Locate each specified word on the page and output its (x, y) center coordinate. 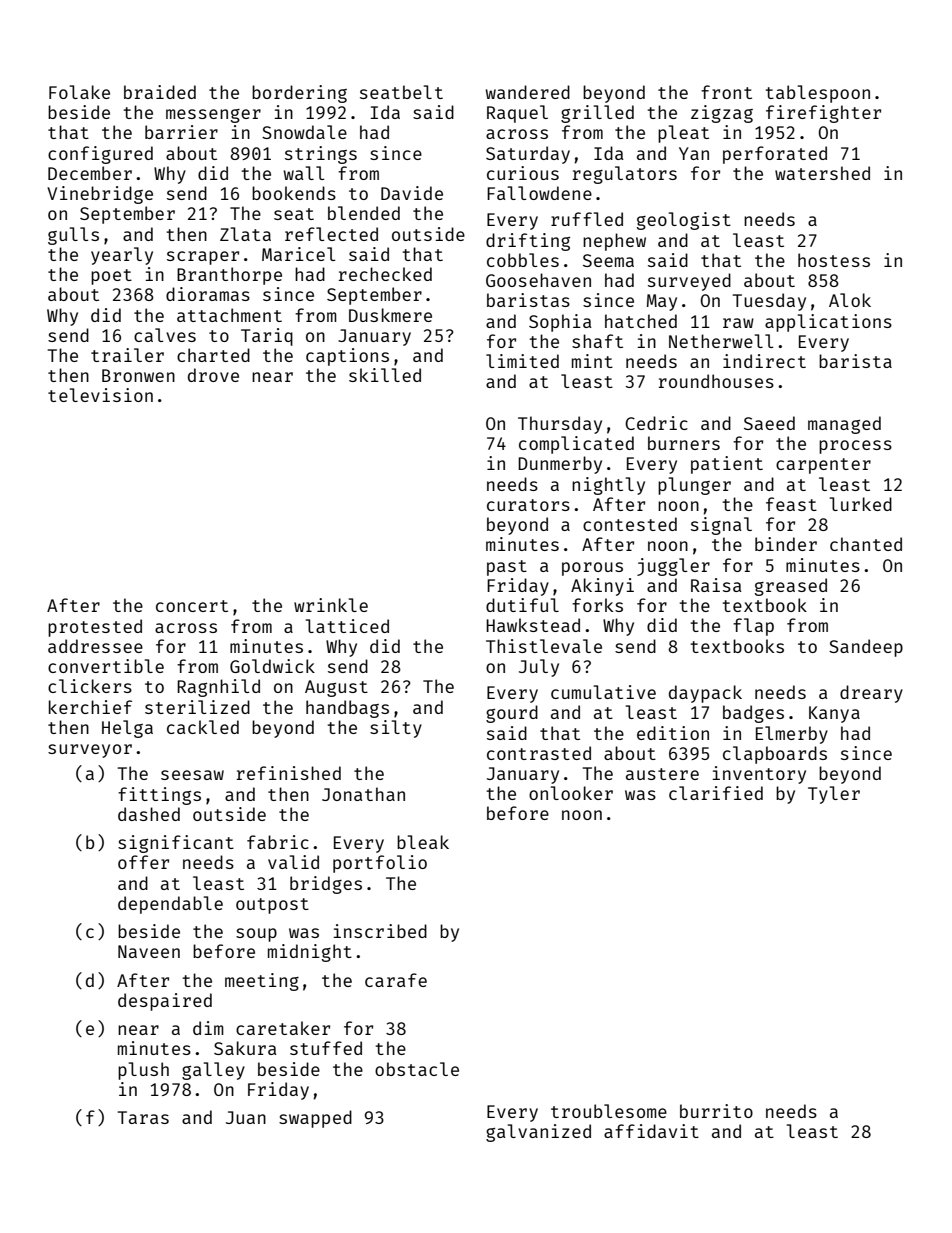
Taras (143, 1117)
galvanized (538, 1133)
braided (160, 92)
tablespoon (818, 94)
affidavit (651, 1131)
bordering (299, 94)
